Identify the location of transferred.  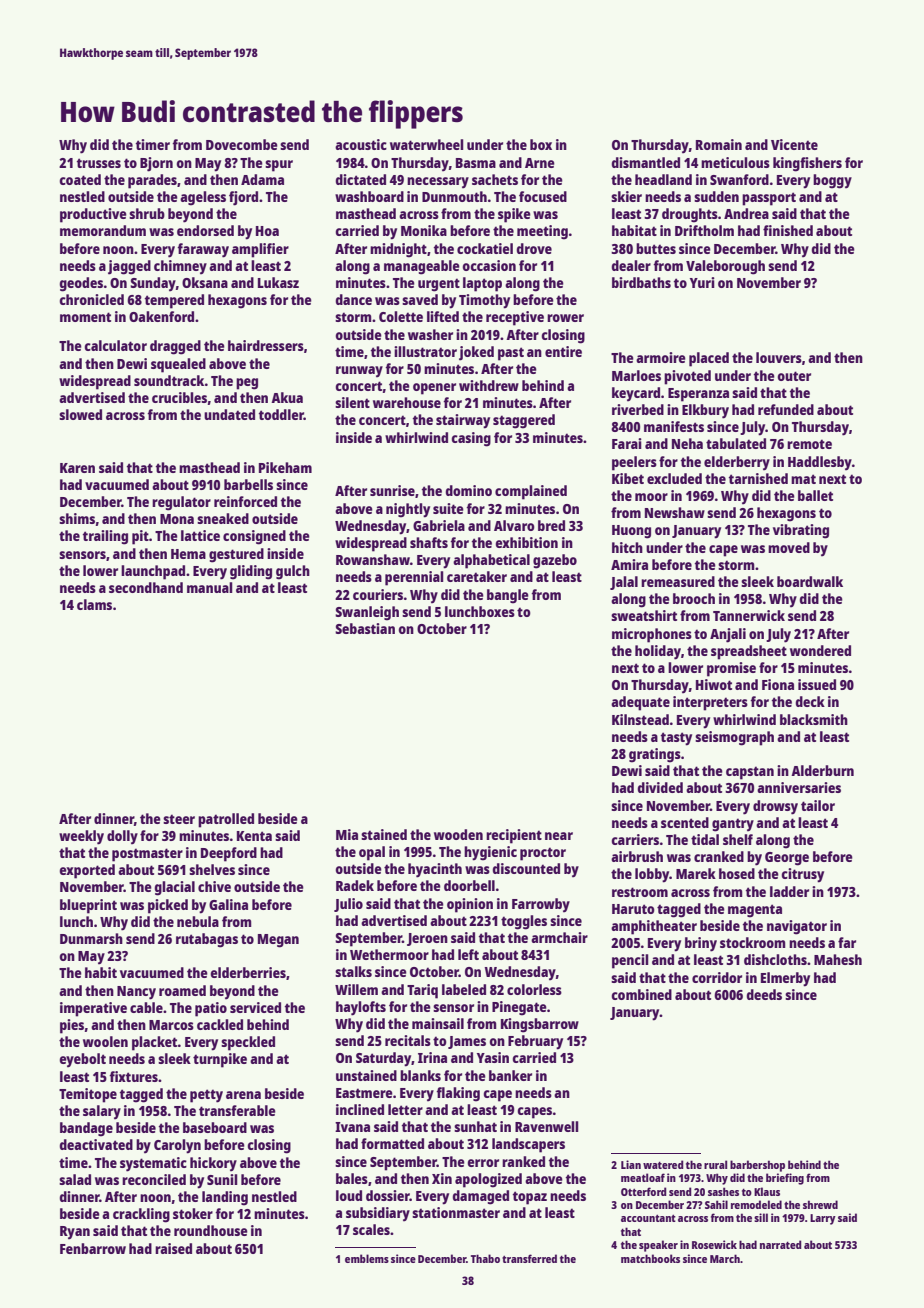
(529, 1258).
